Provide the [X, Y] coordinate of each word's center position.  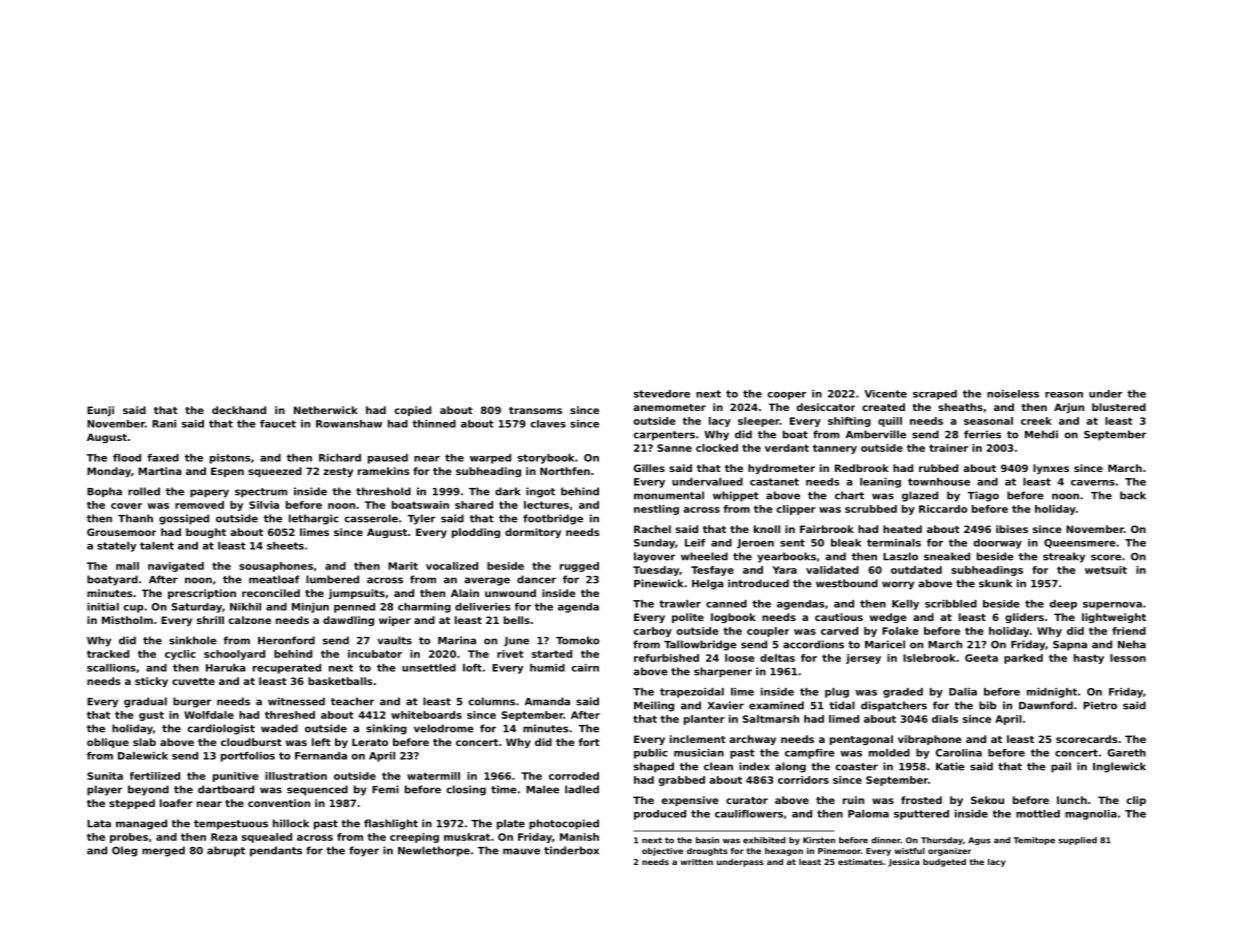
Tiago [983, 496]
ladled [582, 789]
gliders [1024, 618]
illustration [296, 776]
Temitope [1034, 841]
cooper [786, 396]
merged [163, 851]
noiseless [1013, 394]
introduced [758, 583]
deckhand [239, 410]
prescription [202, 594]
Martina [160, 471]
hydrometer [781, 469]
